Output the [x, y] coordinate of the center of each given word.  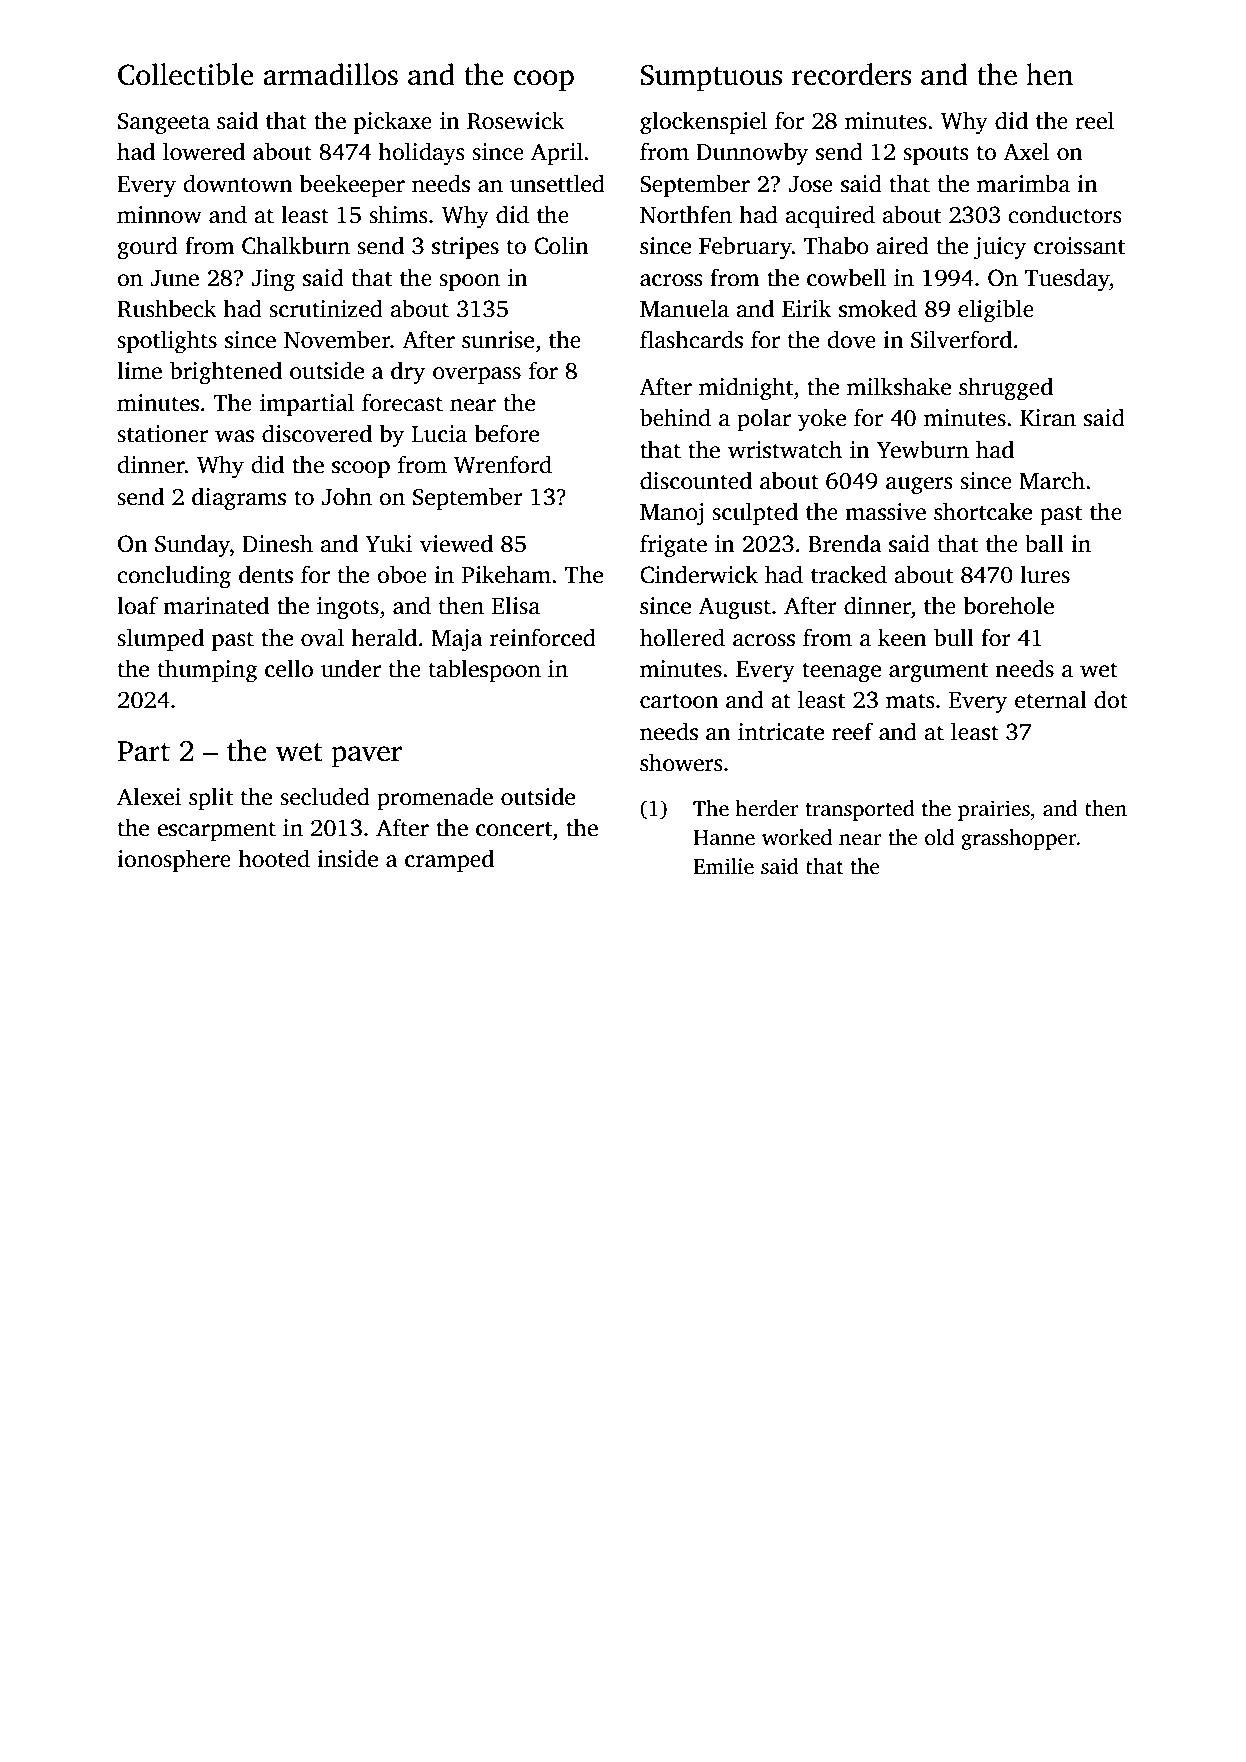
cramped [449, 860]
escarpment [216, 831]
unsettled [557, 183]
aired [902, 245]
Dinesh [277, 543]
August [734, 608]
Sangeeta [164, 124]
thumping [207, 671]
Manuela [684, 308]
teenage [841, 672]
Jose [811, 184]
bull [954, 637]
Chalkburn [296, 245]
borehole [1008, 605]
